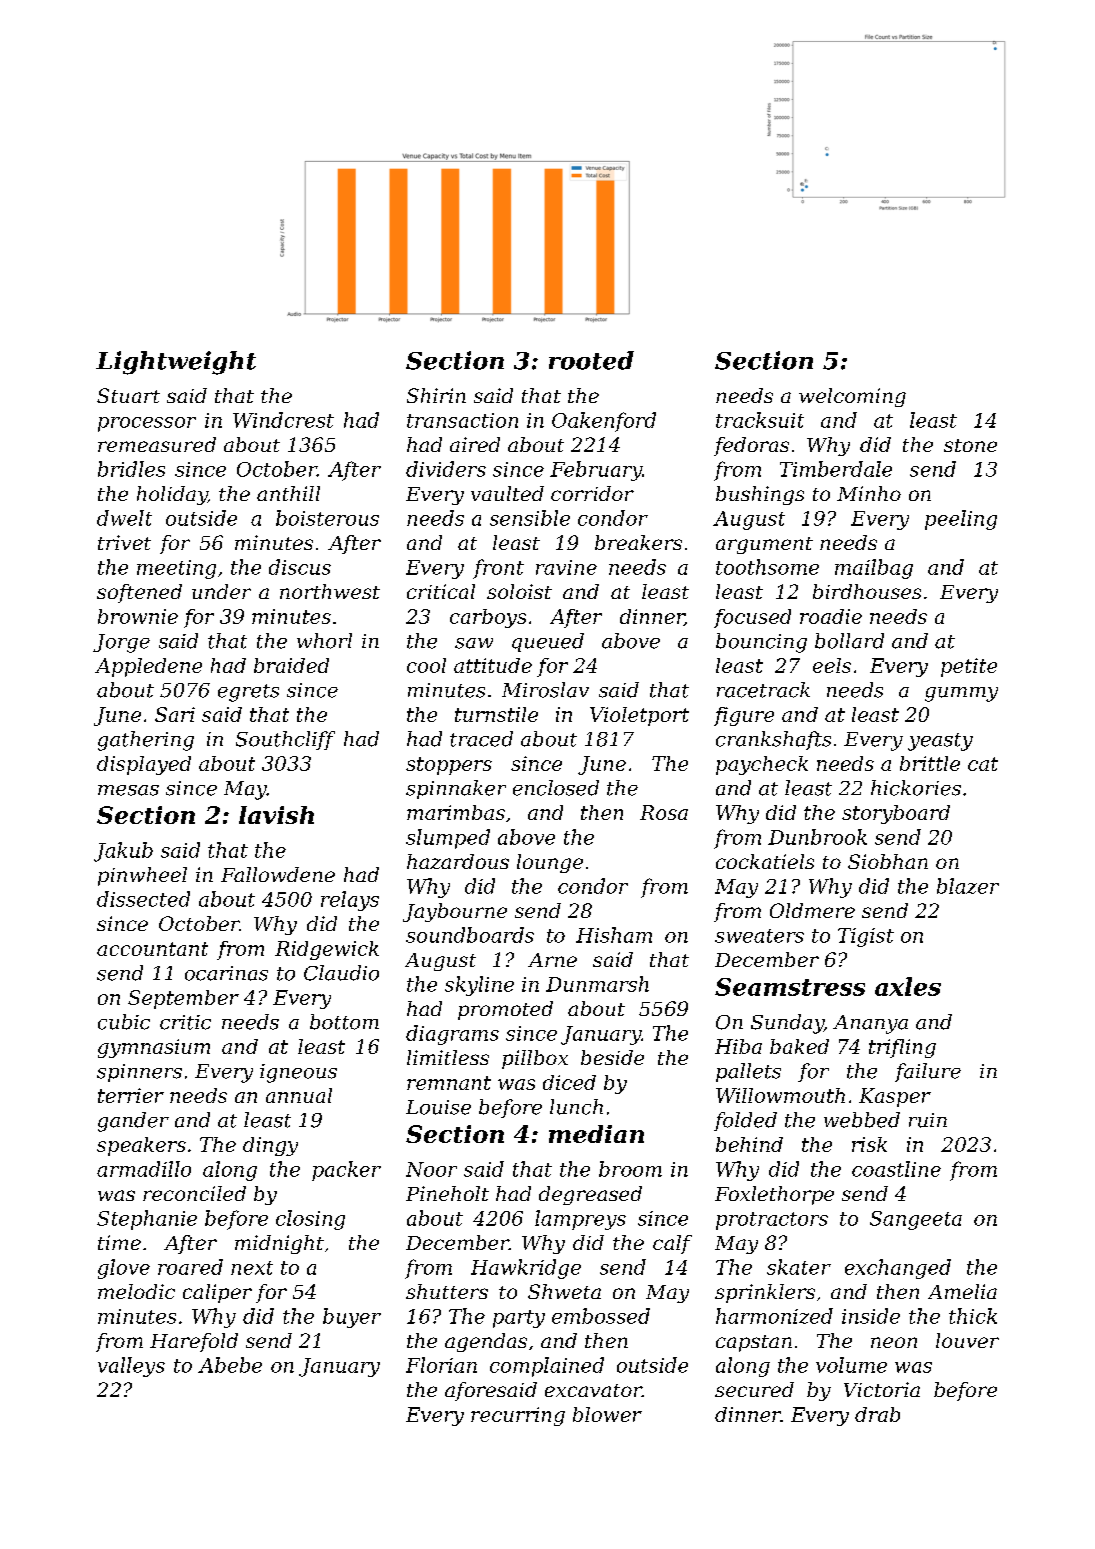  Describe the element at coordinates (426, 665) in the document. I see `cool` at that location.
